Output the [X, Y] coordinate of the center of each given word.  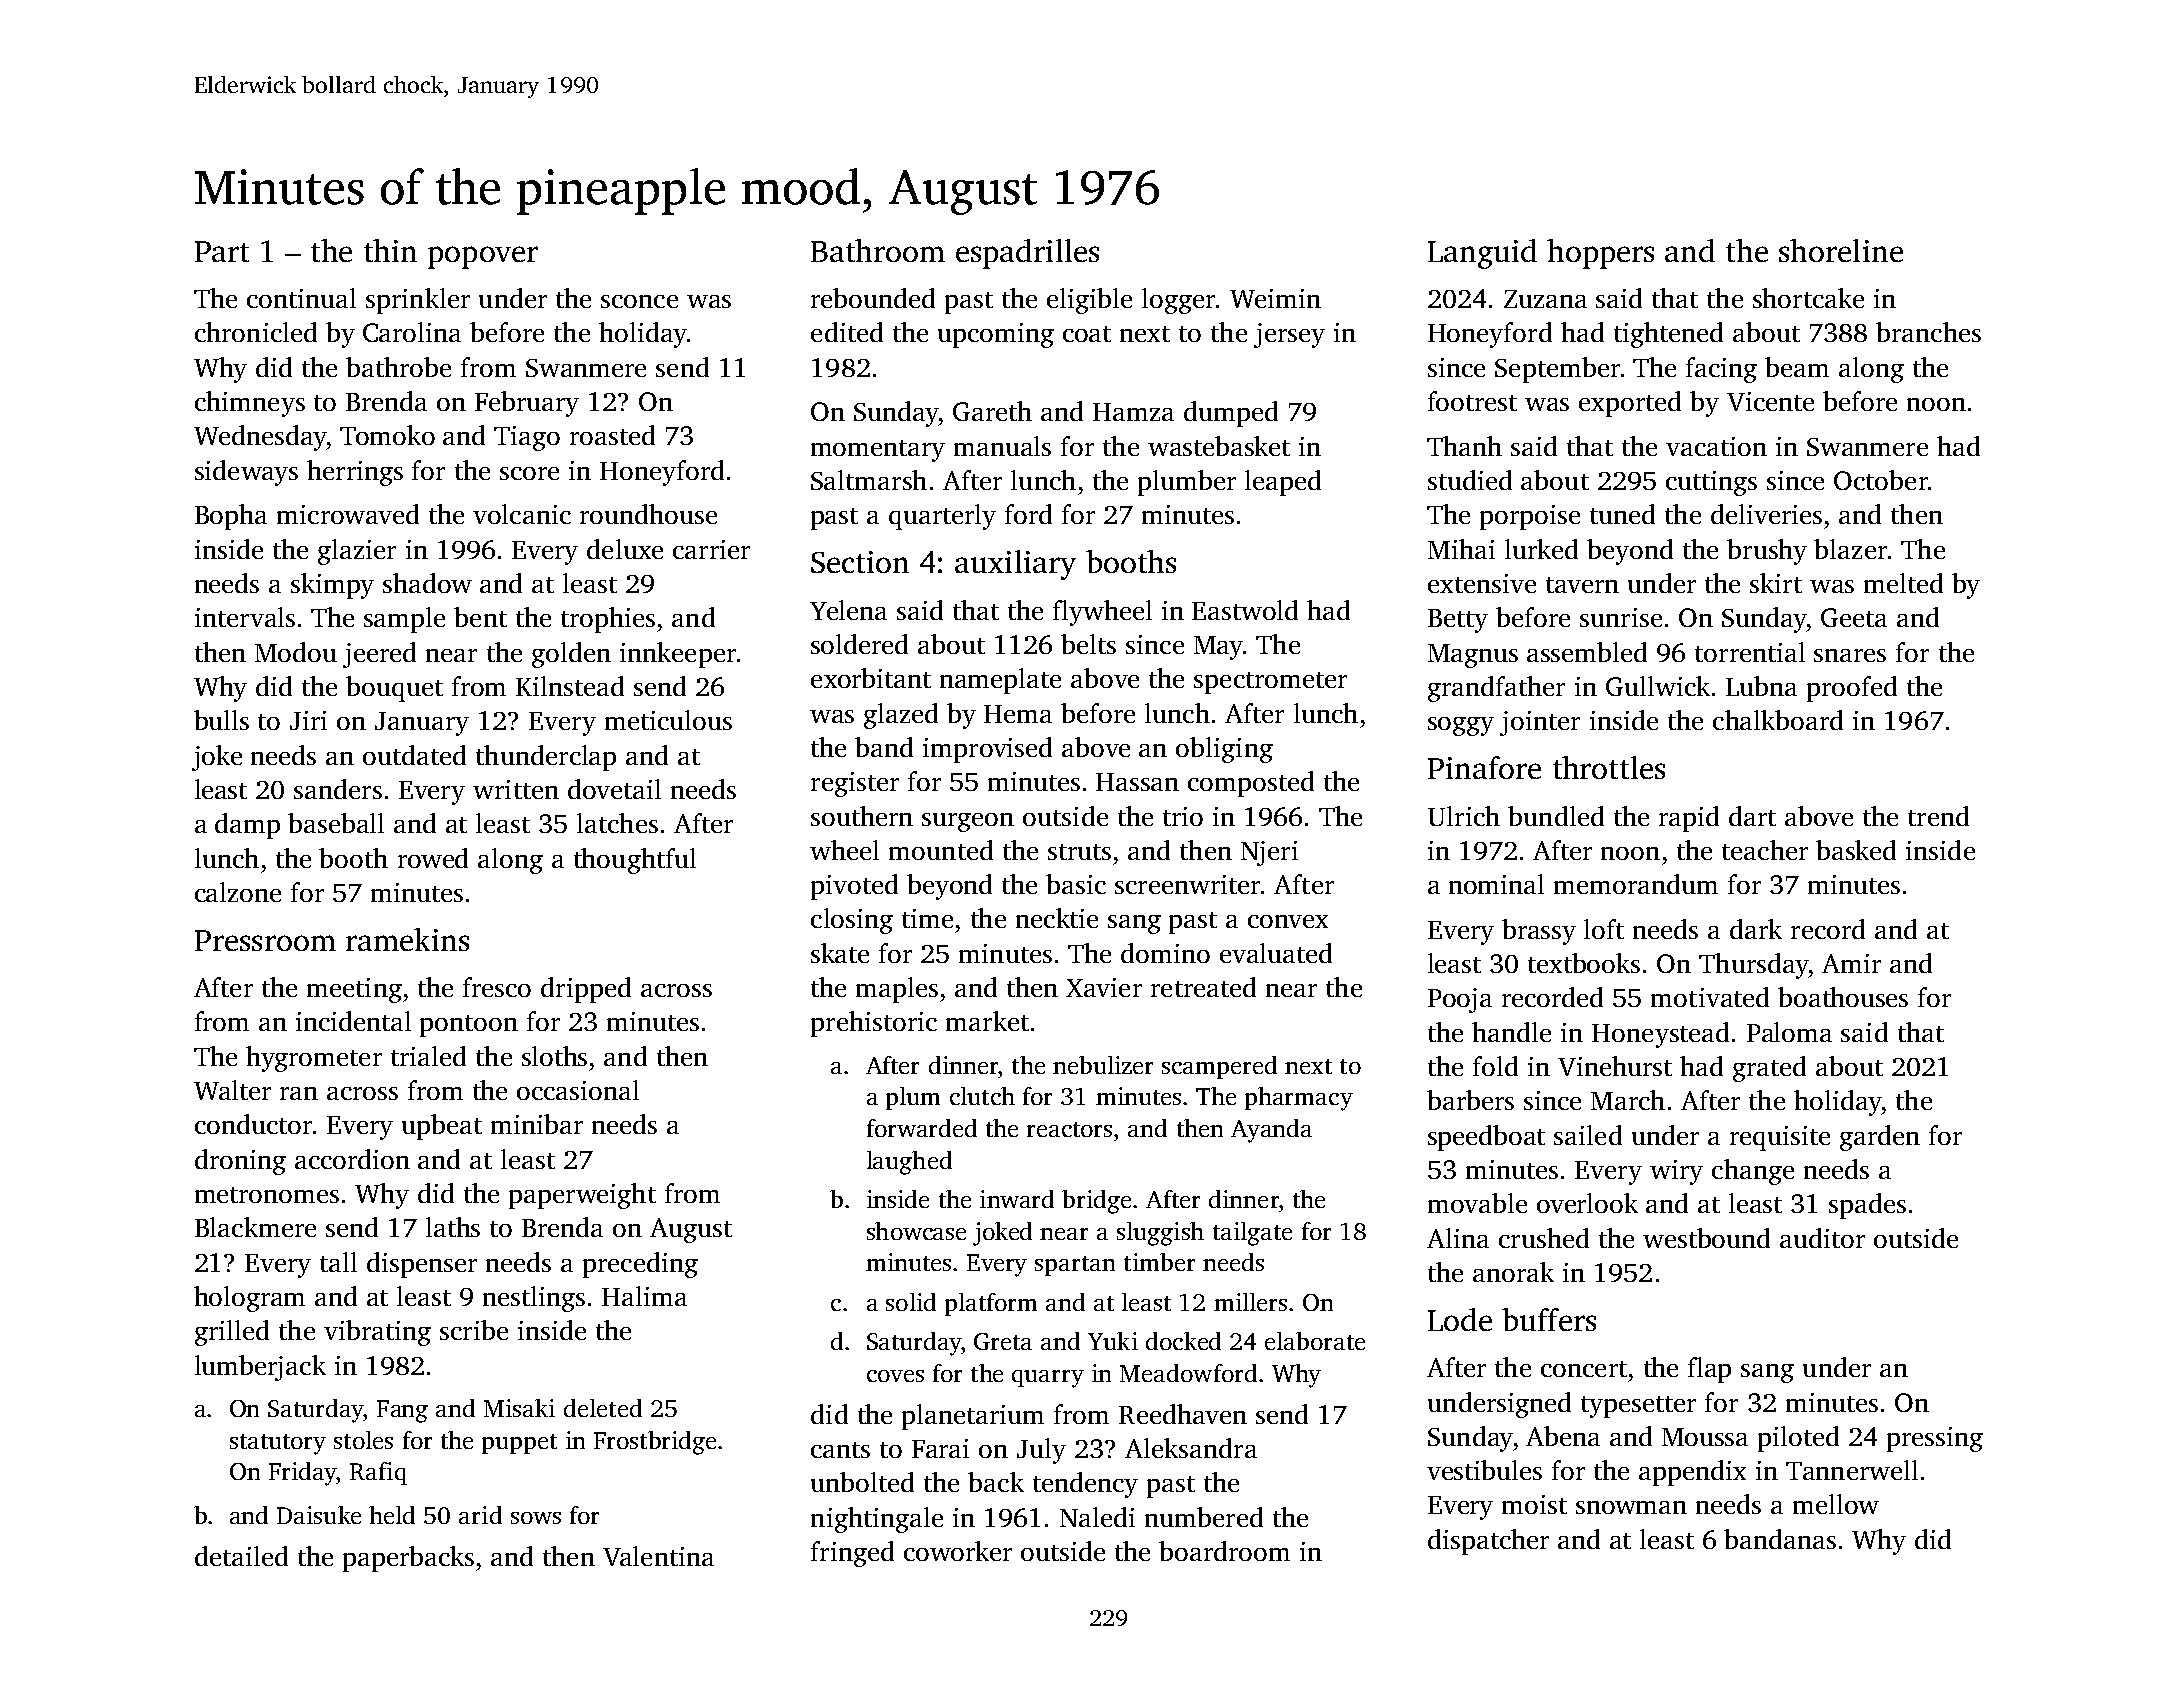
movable [1477, 1203]
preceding [640, 1265]
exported [1630, 404]
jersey [1289, 335]
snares [1850, 655]
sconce [639, 301]
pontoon [469, 1026]
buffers [1549, 1319]
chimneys [250, 404]
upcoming [996, 335]
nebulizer [1103, 1065]
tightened [1668, 335]
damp [247, 826]
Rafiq [378, 1473]
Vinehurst [1615, 1066]
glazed [901, 716]
